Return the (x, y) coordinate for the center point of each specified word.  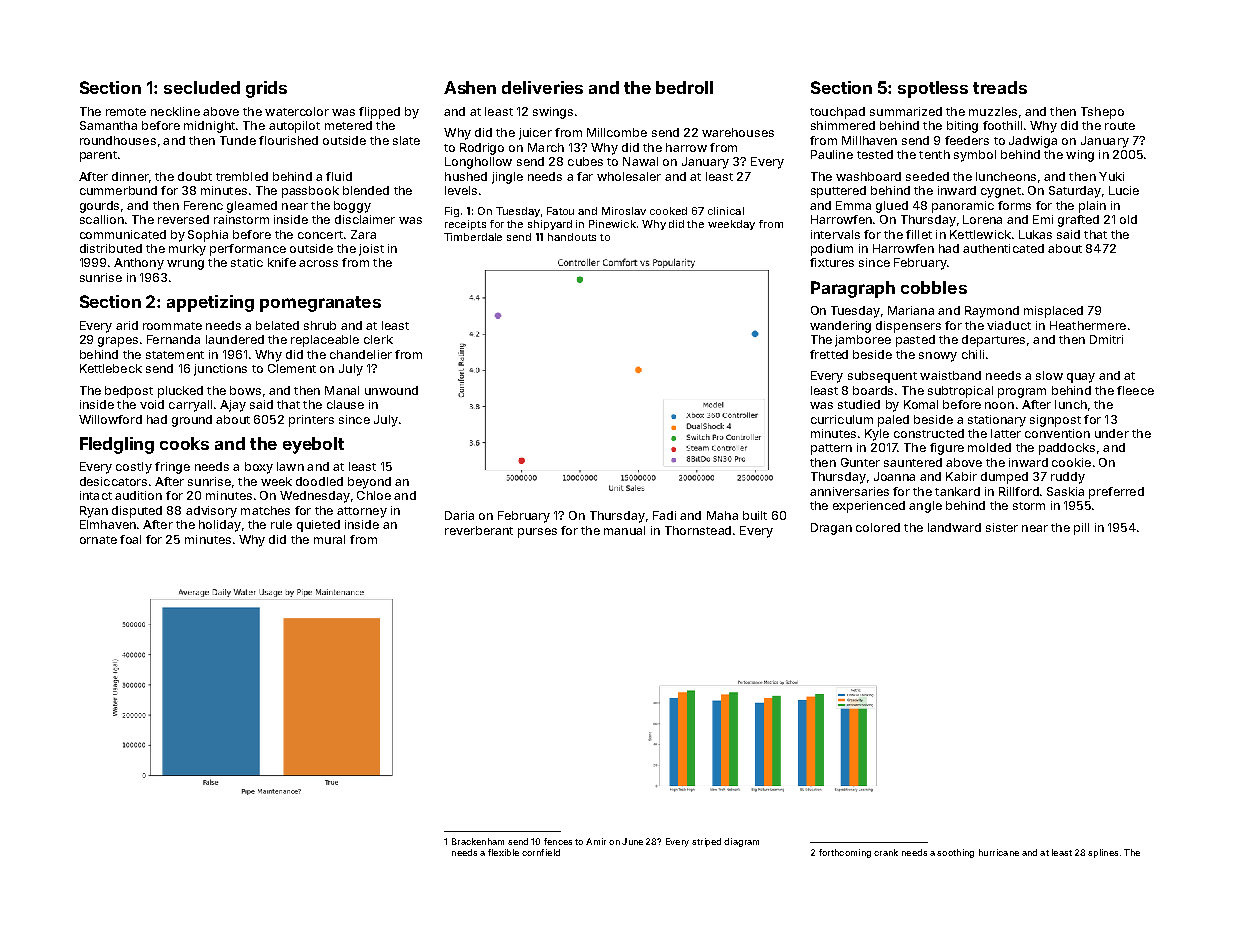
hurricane (999, 852)
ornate (98, 540)
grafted (1078, 221)
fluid (339, 176)
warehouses (738, 132)
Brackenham (478, 841)
